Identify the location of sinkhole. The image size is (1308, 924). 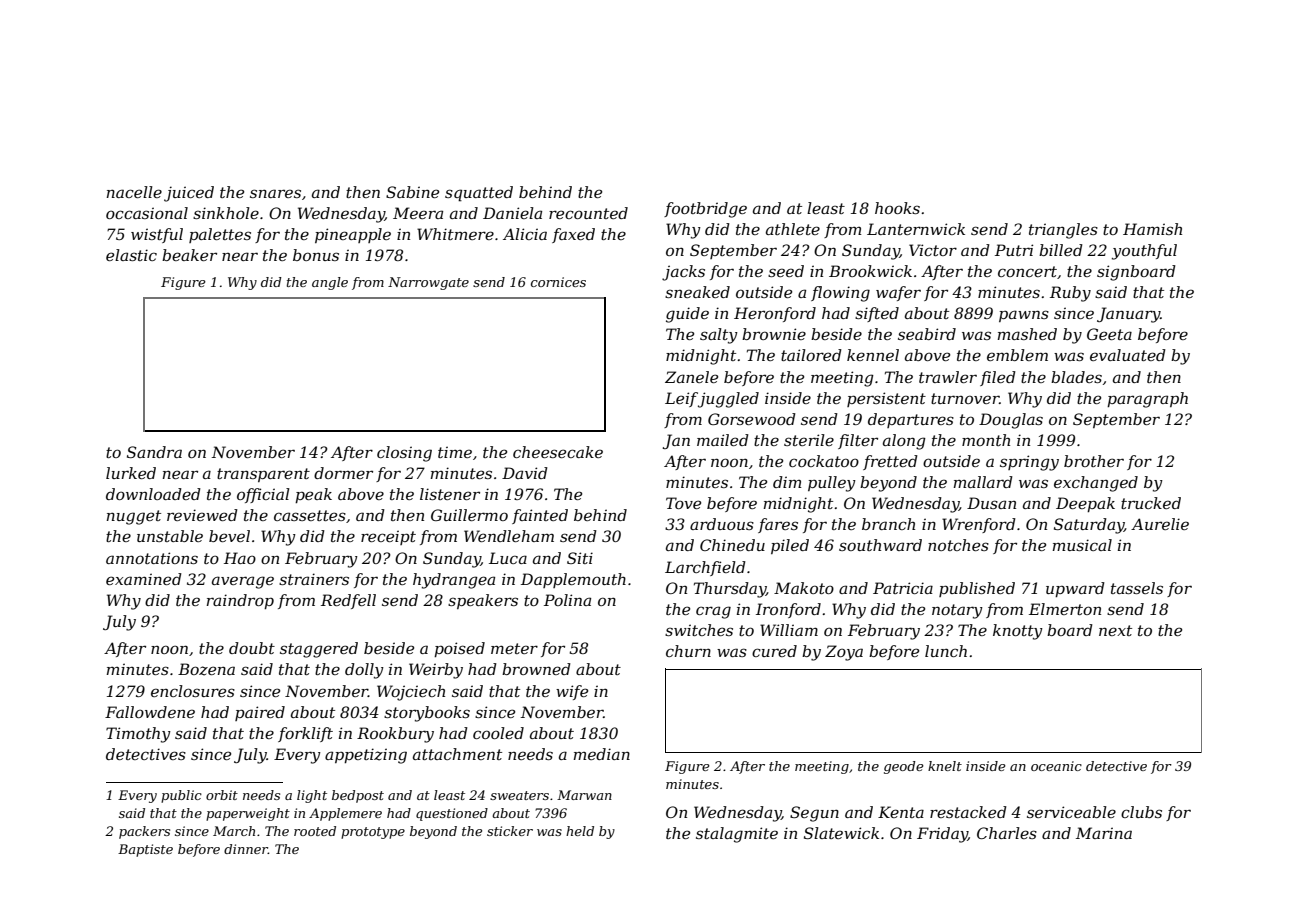
(226, 213).
